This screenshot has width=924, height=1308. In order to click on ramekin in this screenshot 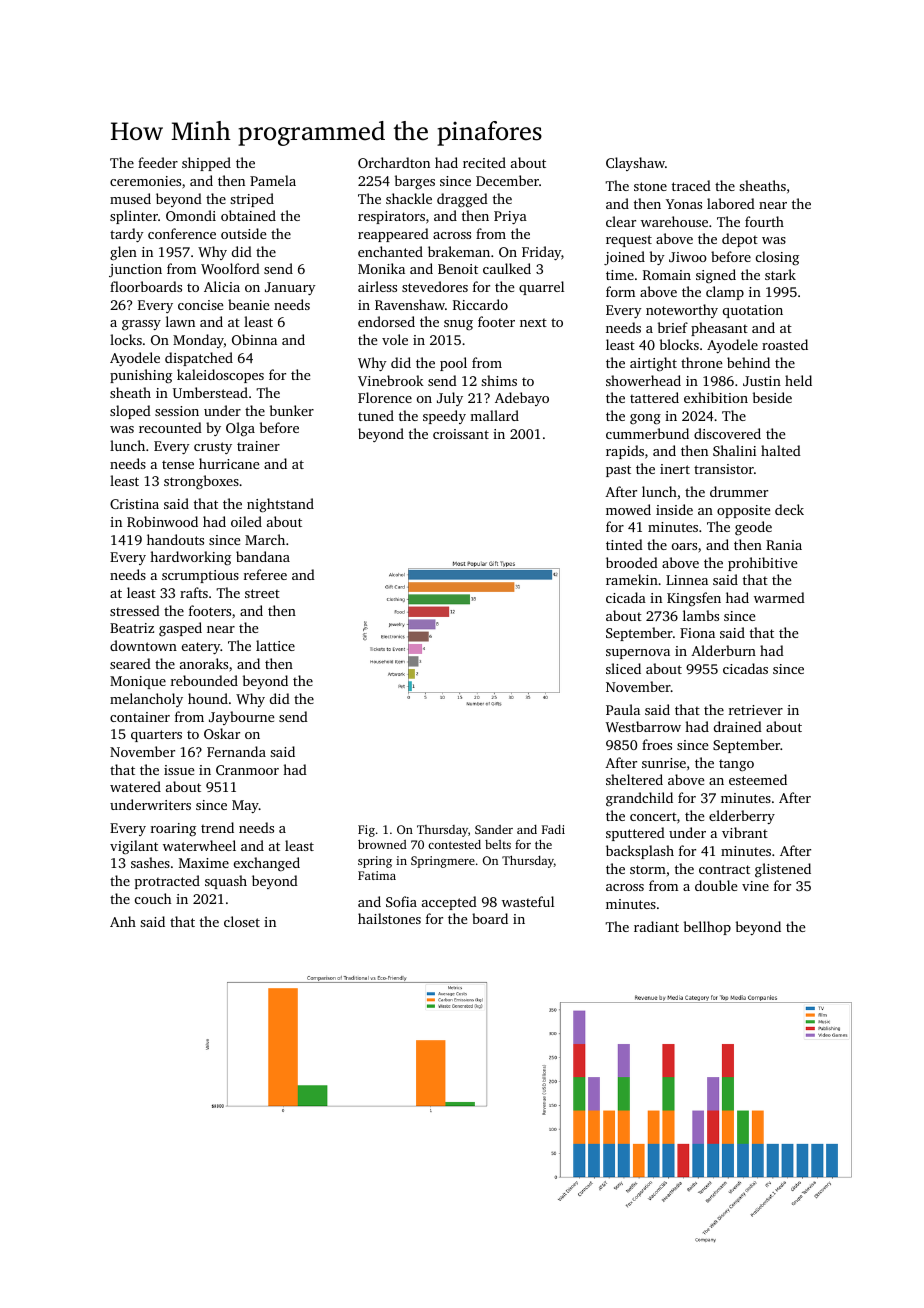, I will do `click(632, 579)`.
